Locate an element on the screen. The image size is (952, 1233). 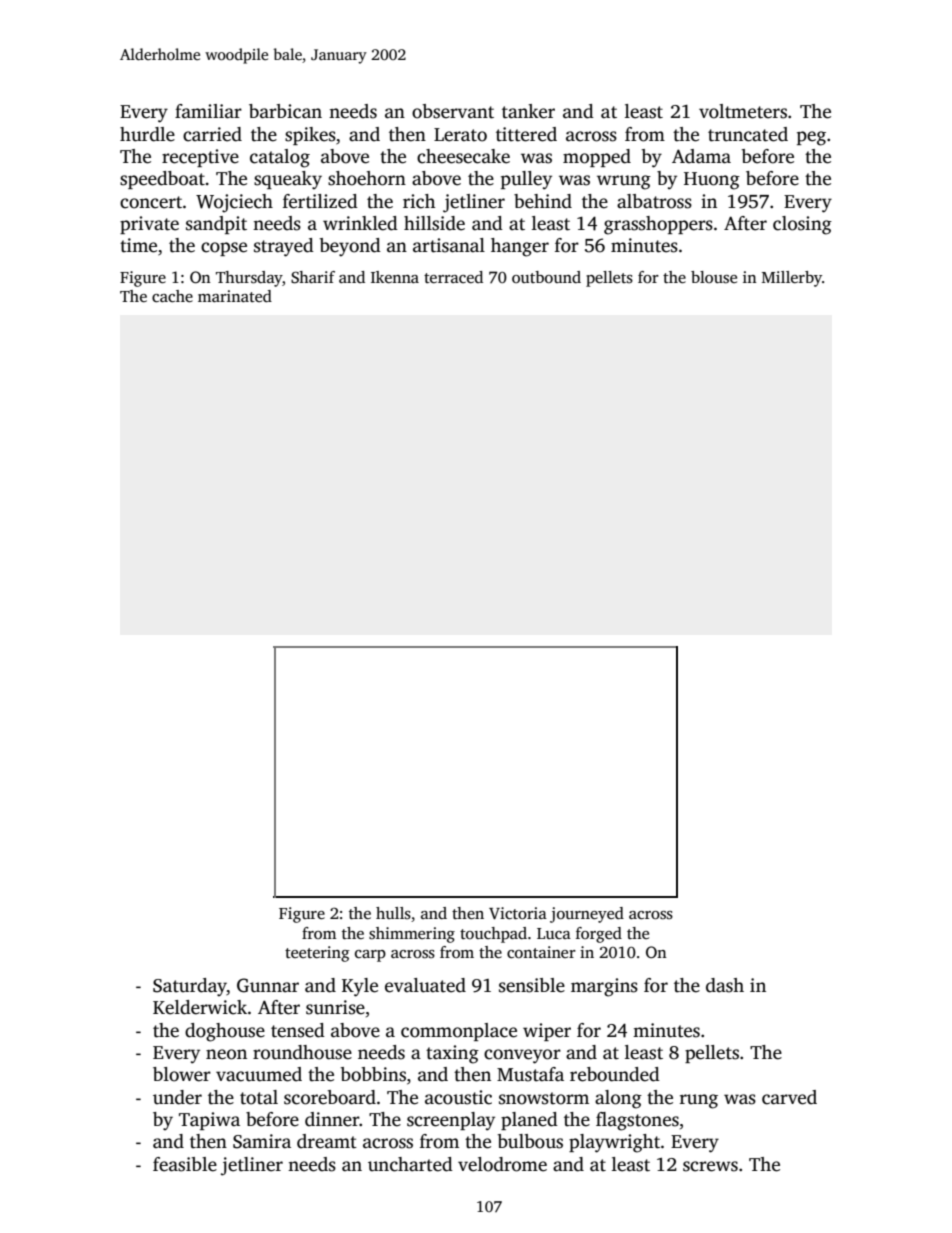
familiar is located at coordinates (208, 111).
